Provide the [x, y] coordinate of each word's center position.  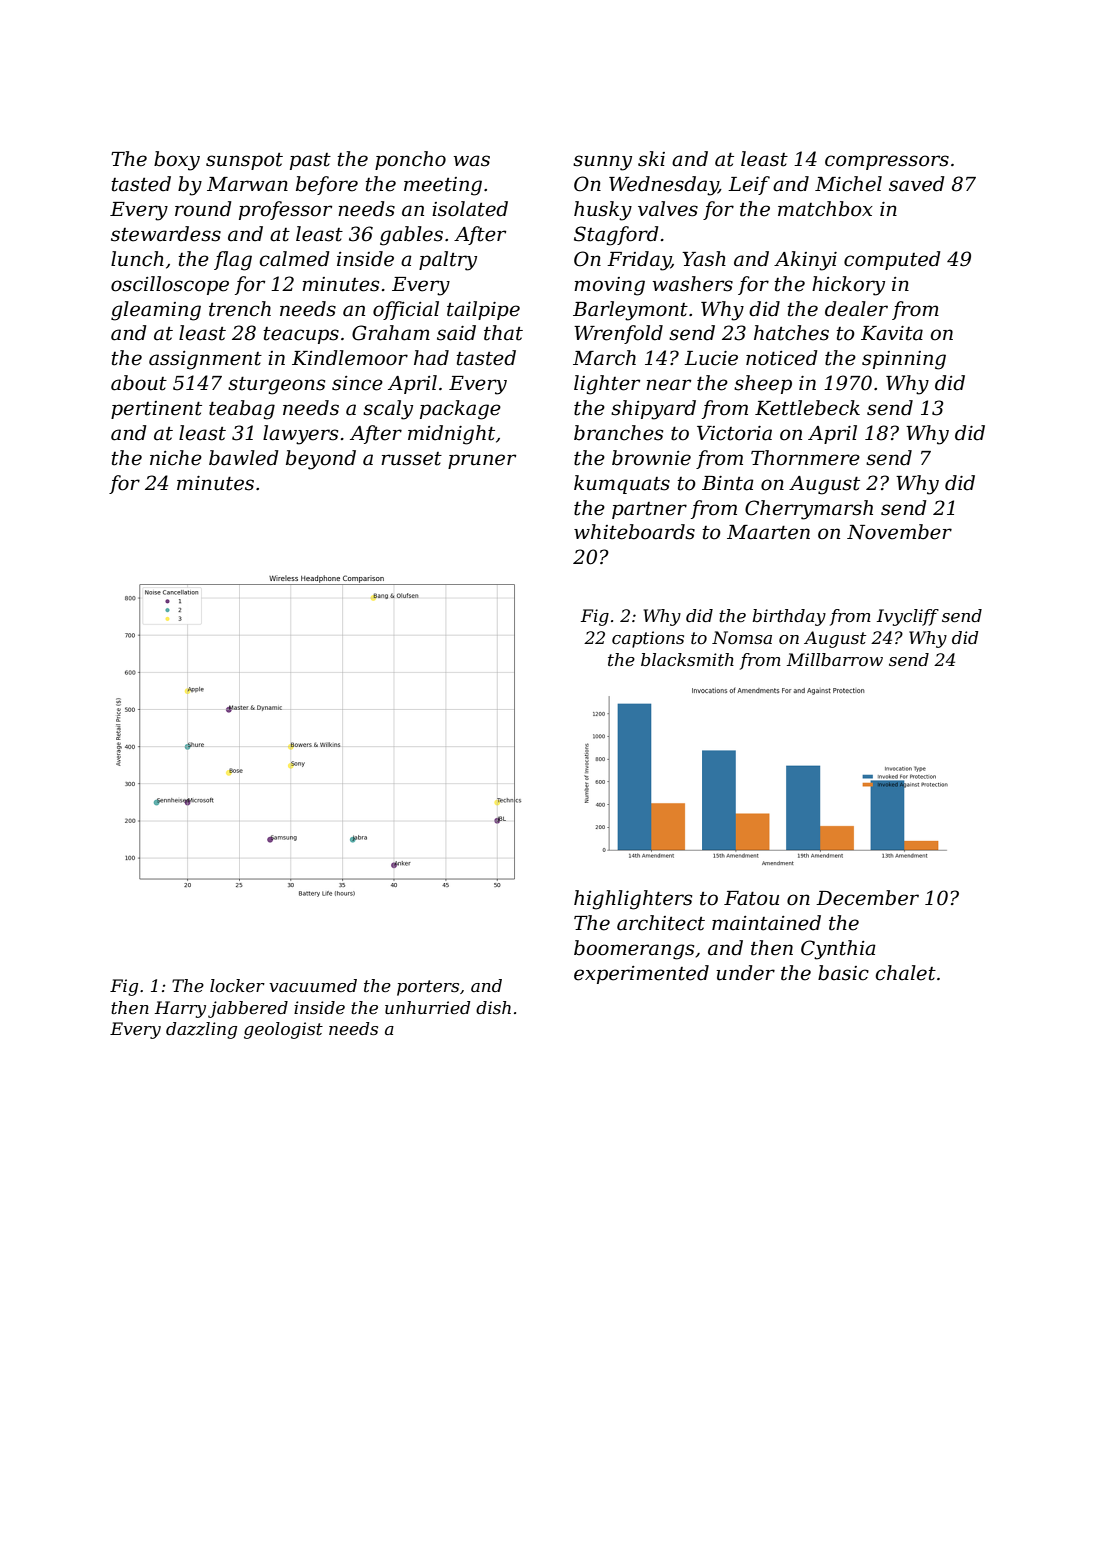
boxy [177, 161]
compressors [887, 162]
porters [428, 988]
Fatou [751, 898]
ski [651, 159]
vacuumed [313, 985]
